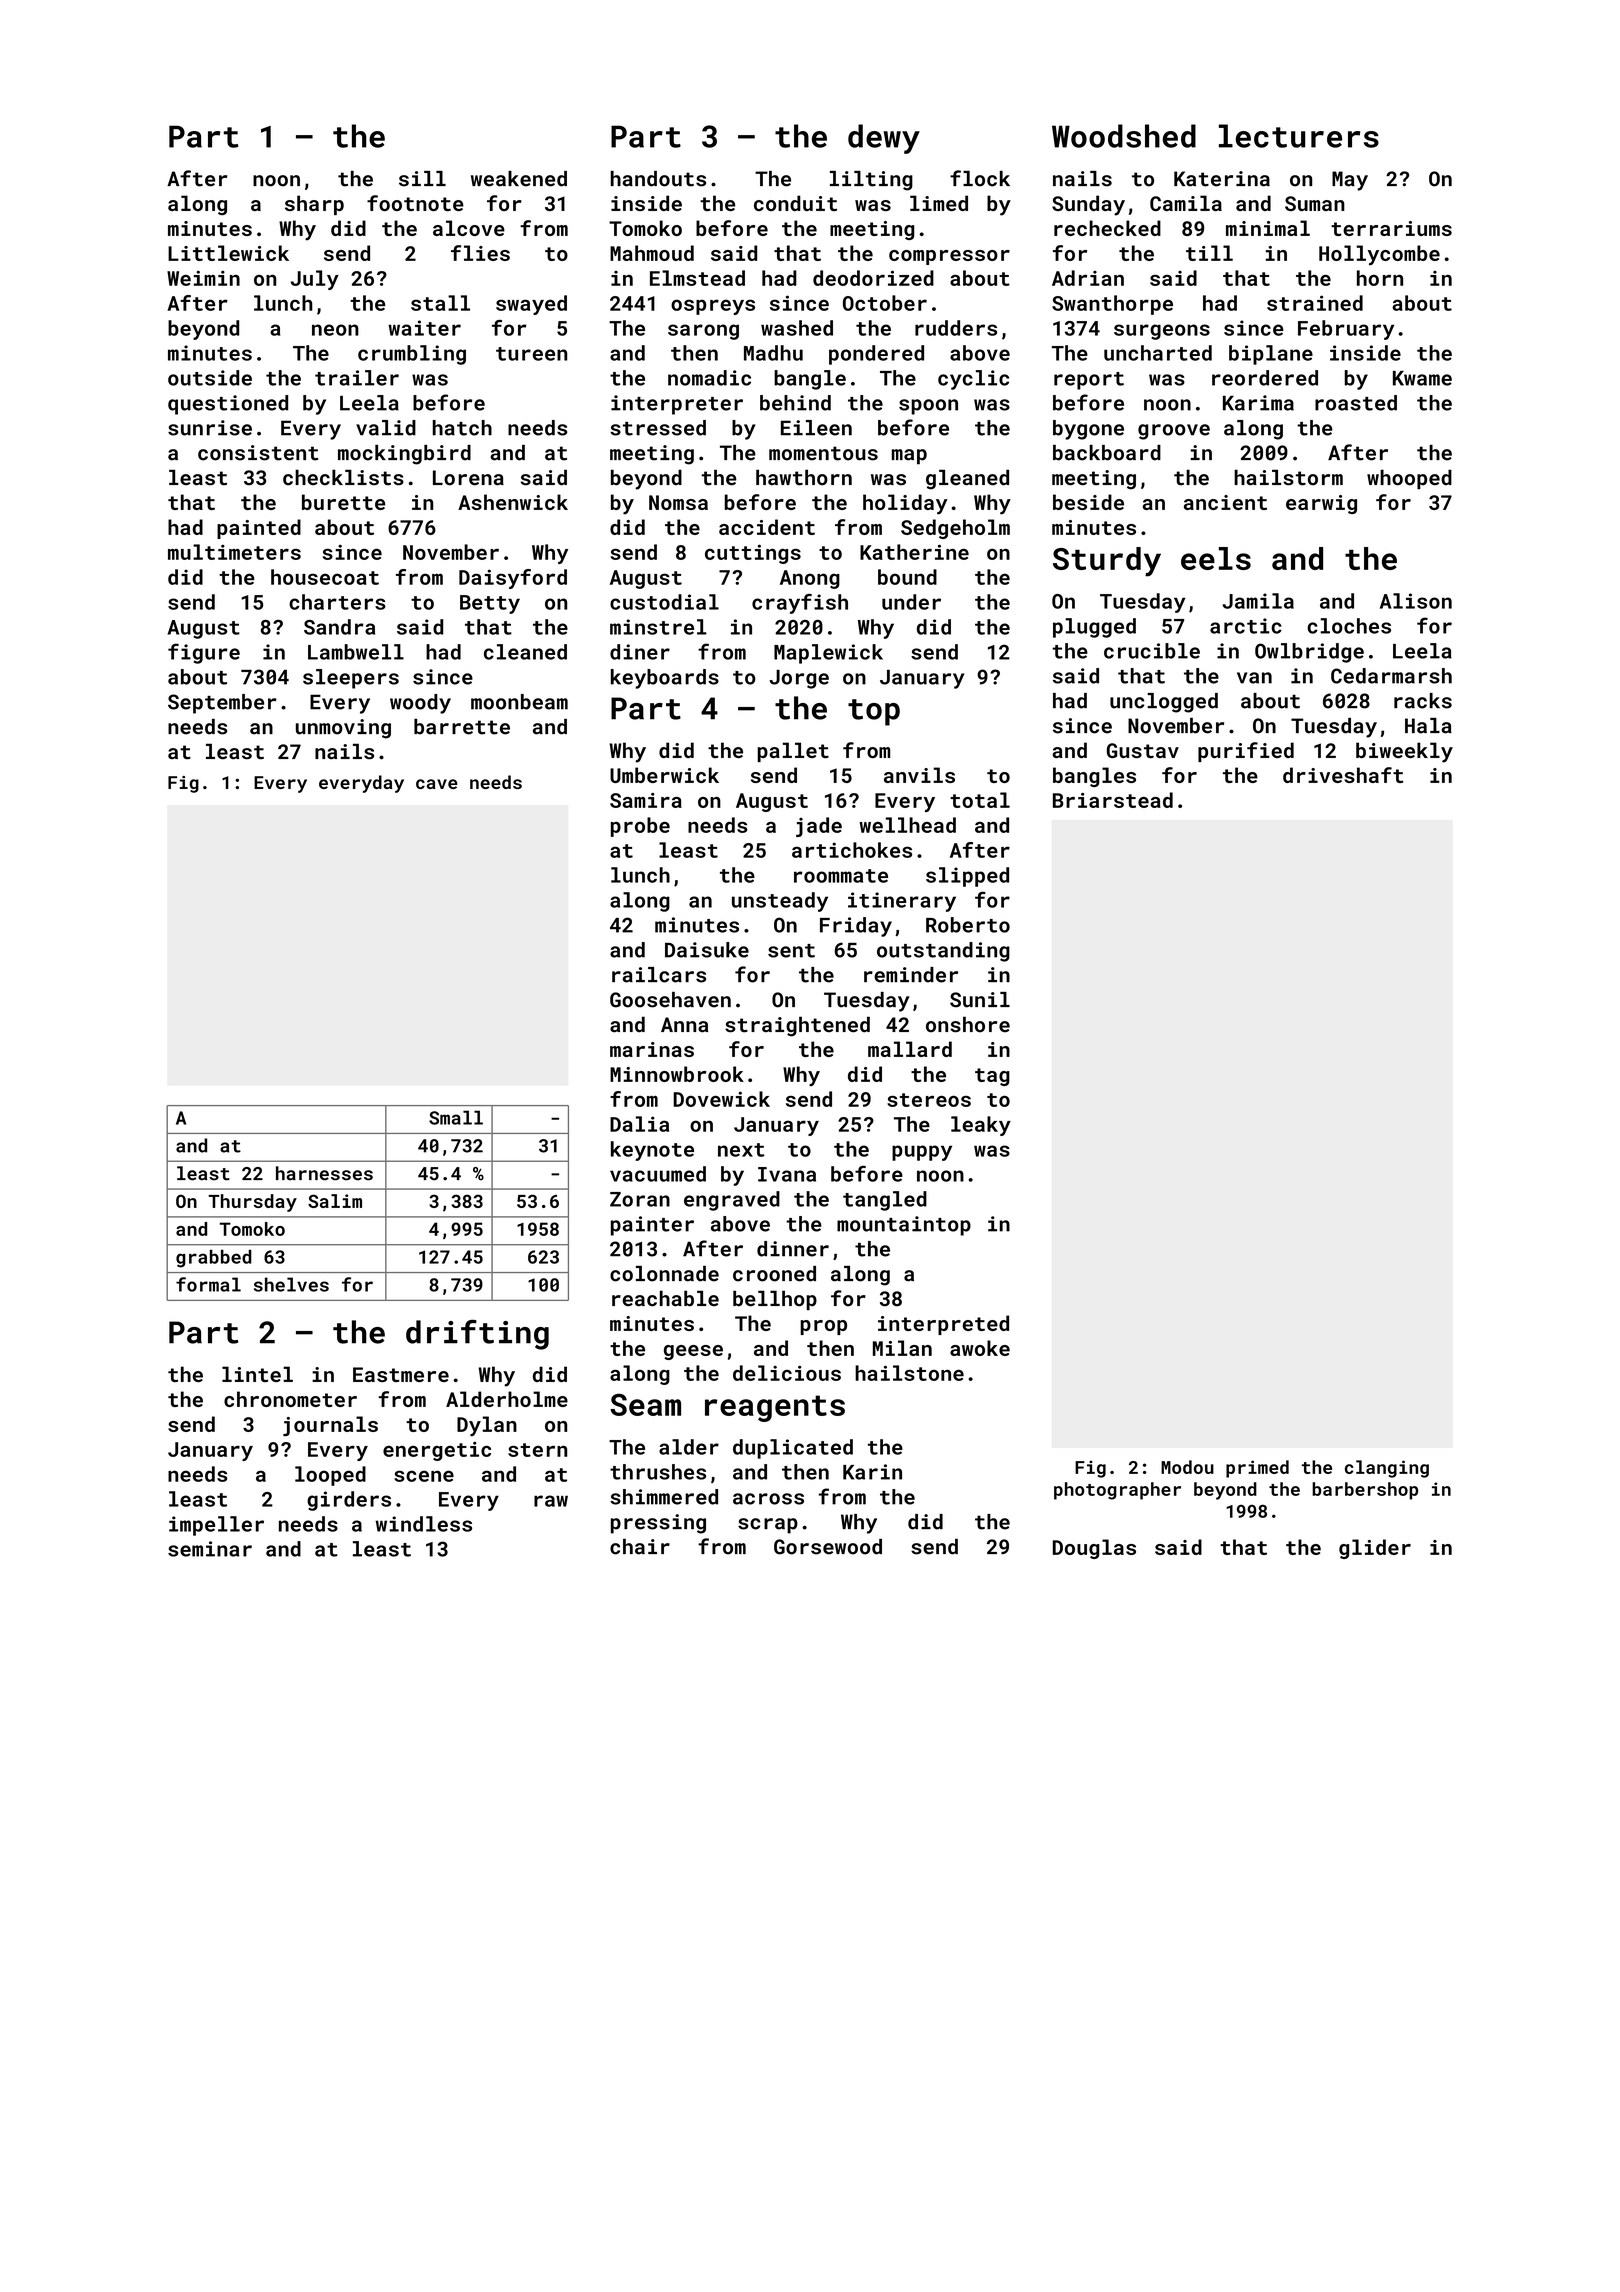  Describe the element at coordinates (968, 925) in the image. I see `Roberto` at that location.
